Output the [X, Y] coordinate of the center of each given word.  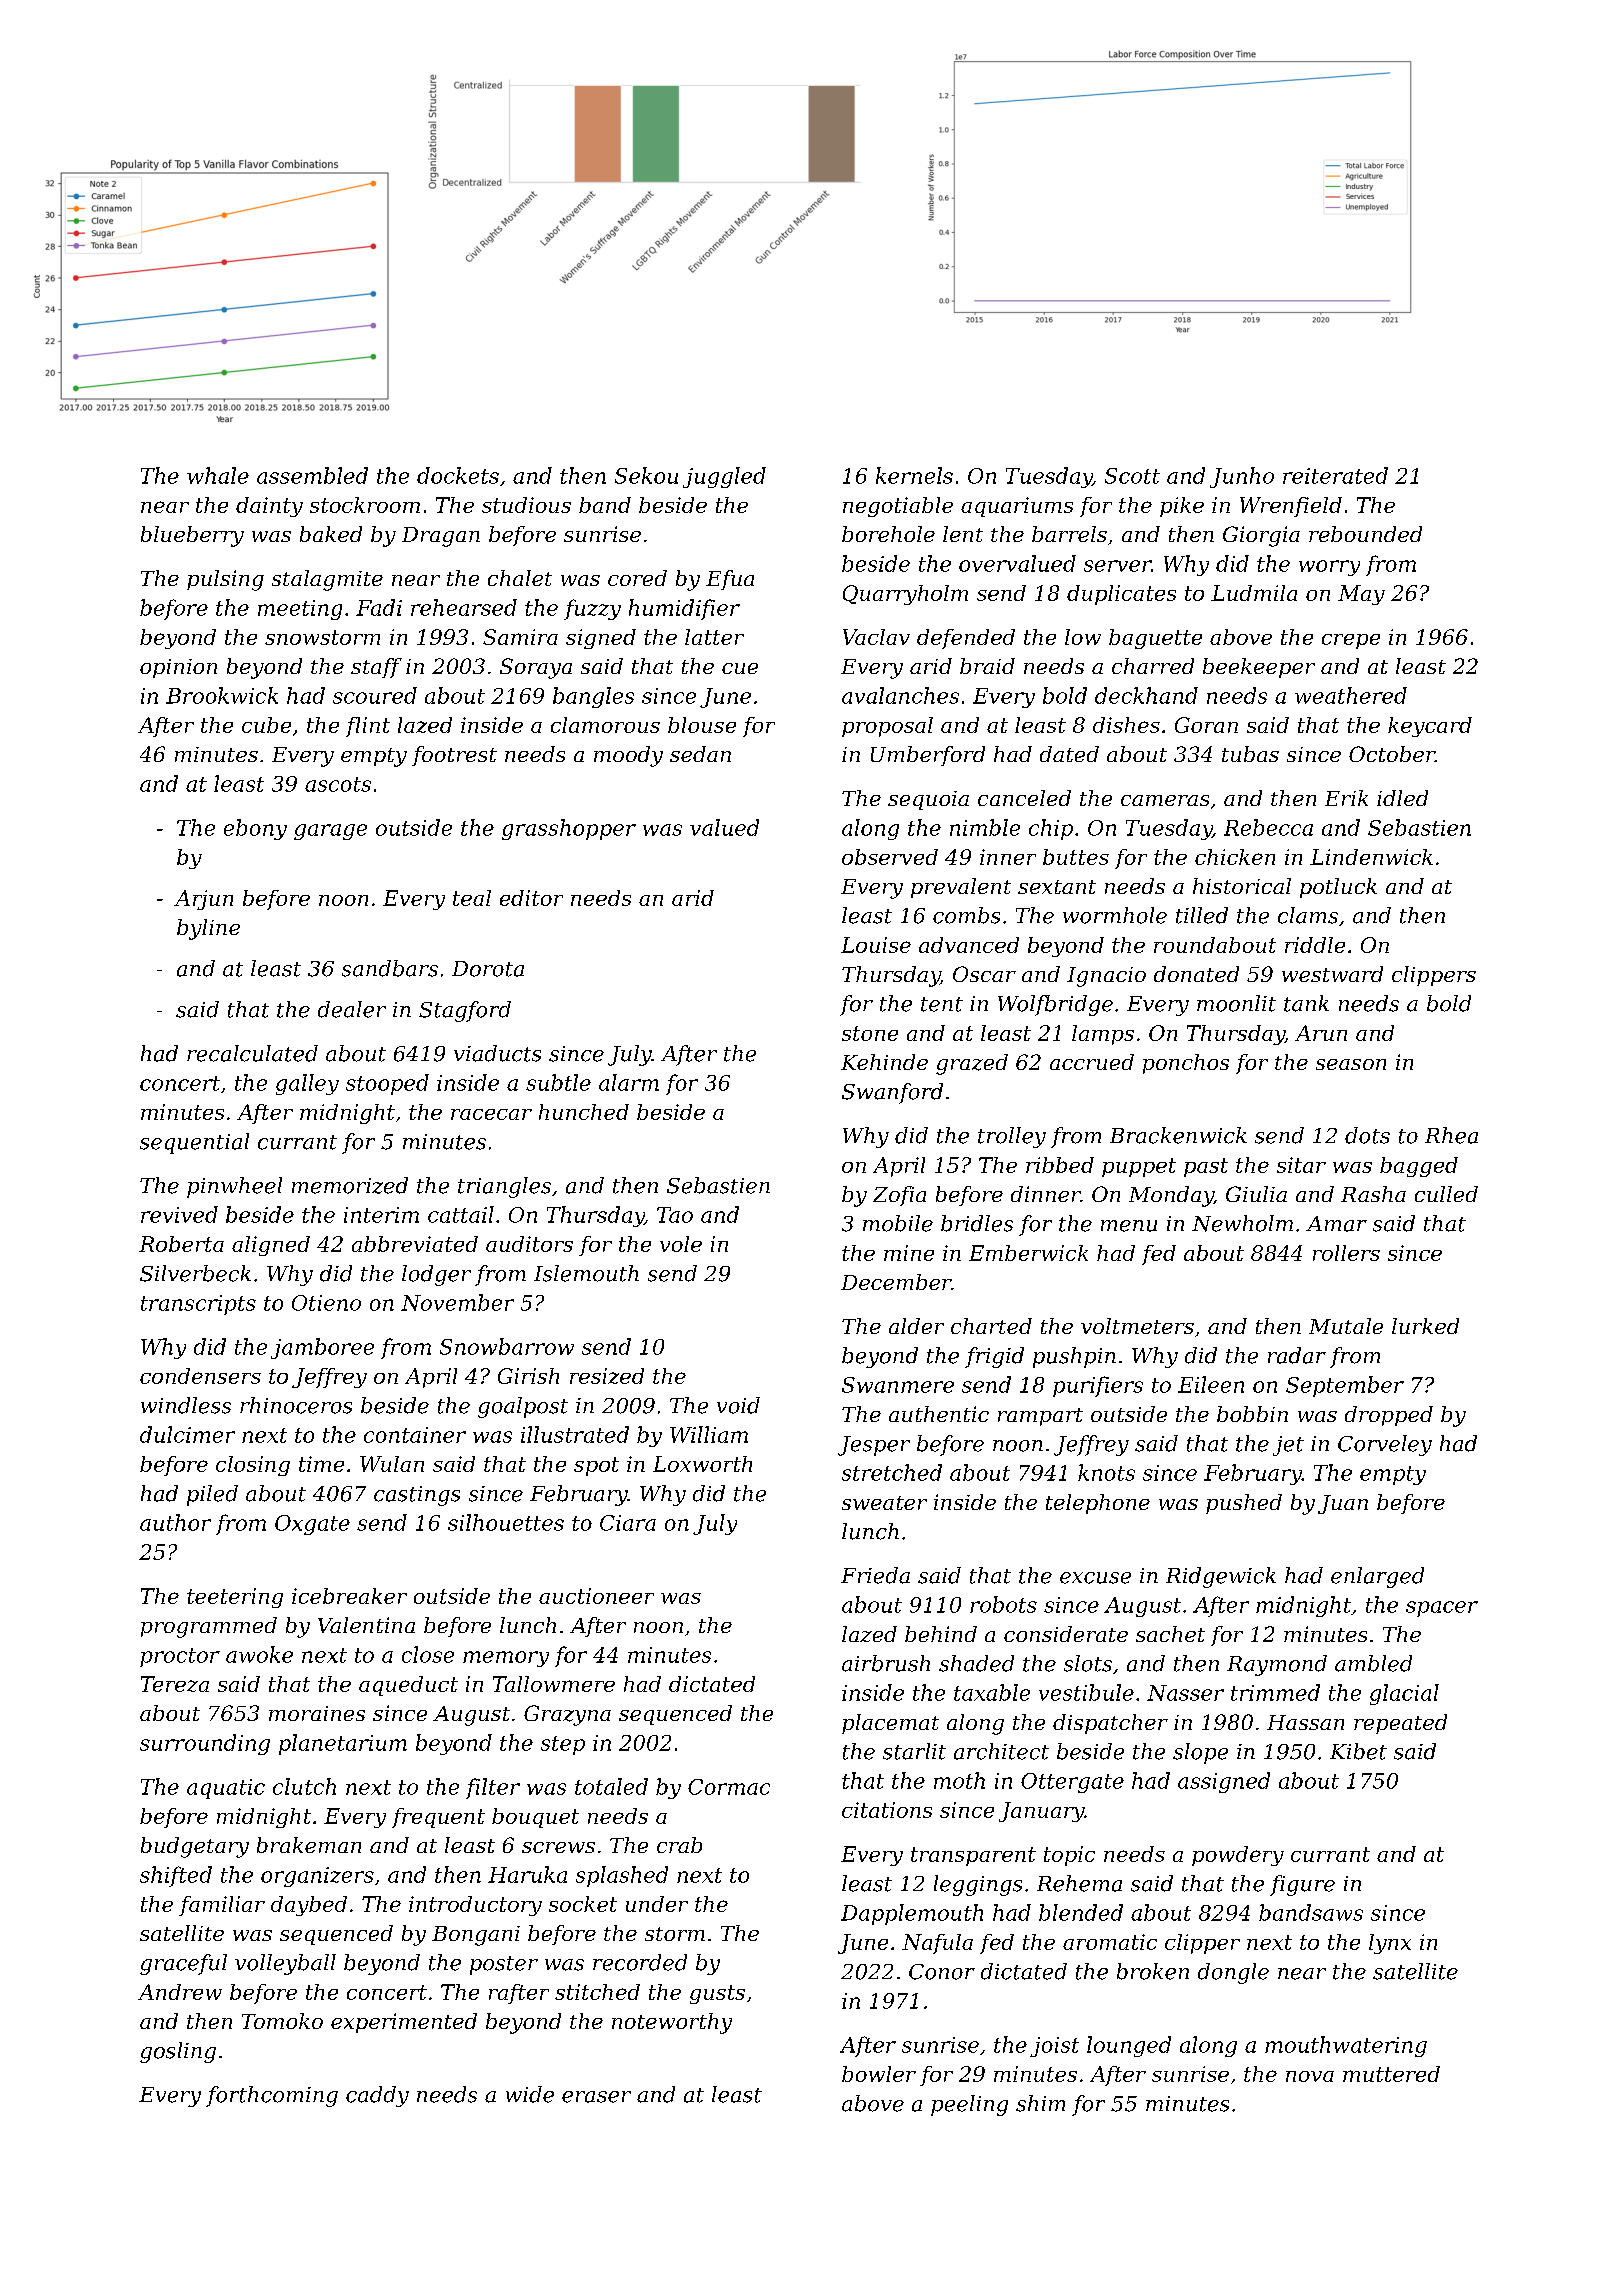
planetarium [343, 1744]
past [1206, 1167]
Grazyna [567, 1715]
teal [472, 898]
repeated [1400, 1724]
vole [681, 1244]
